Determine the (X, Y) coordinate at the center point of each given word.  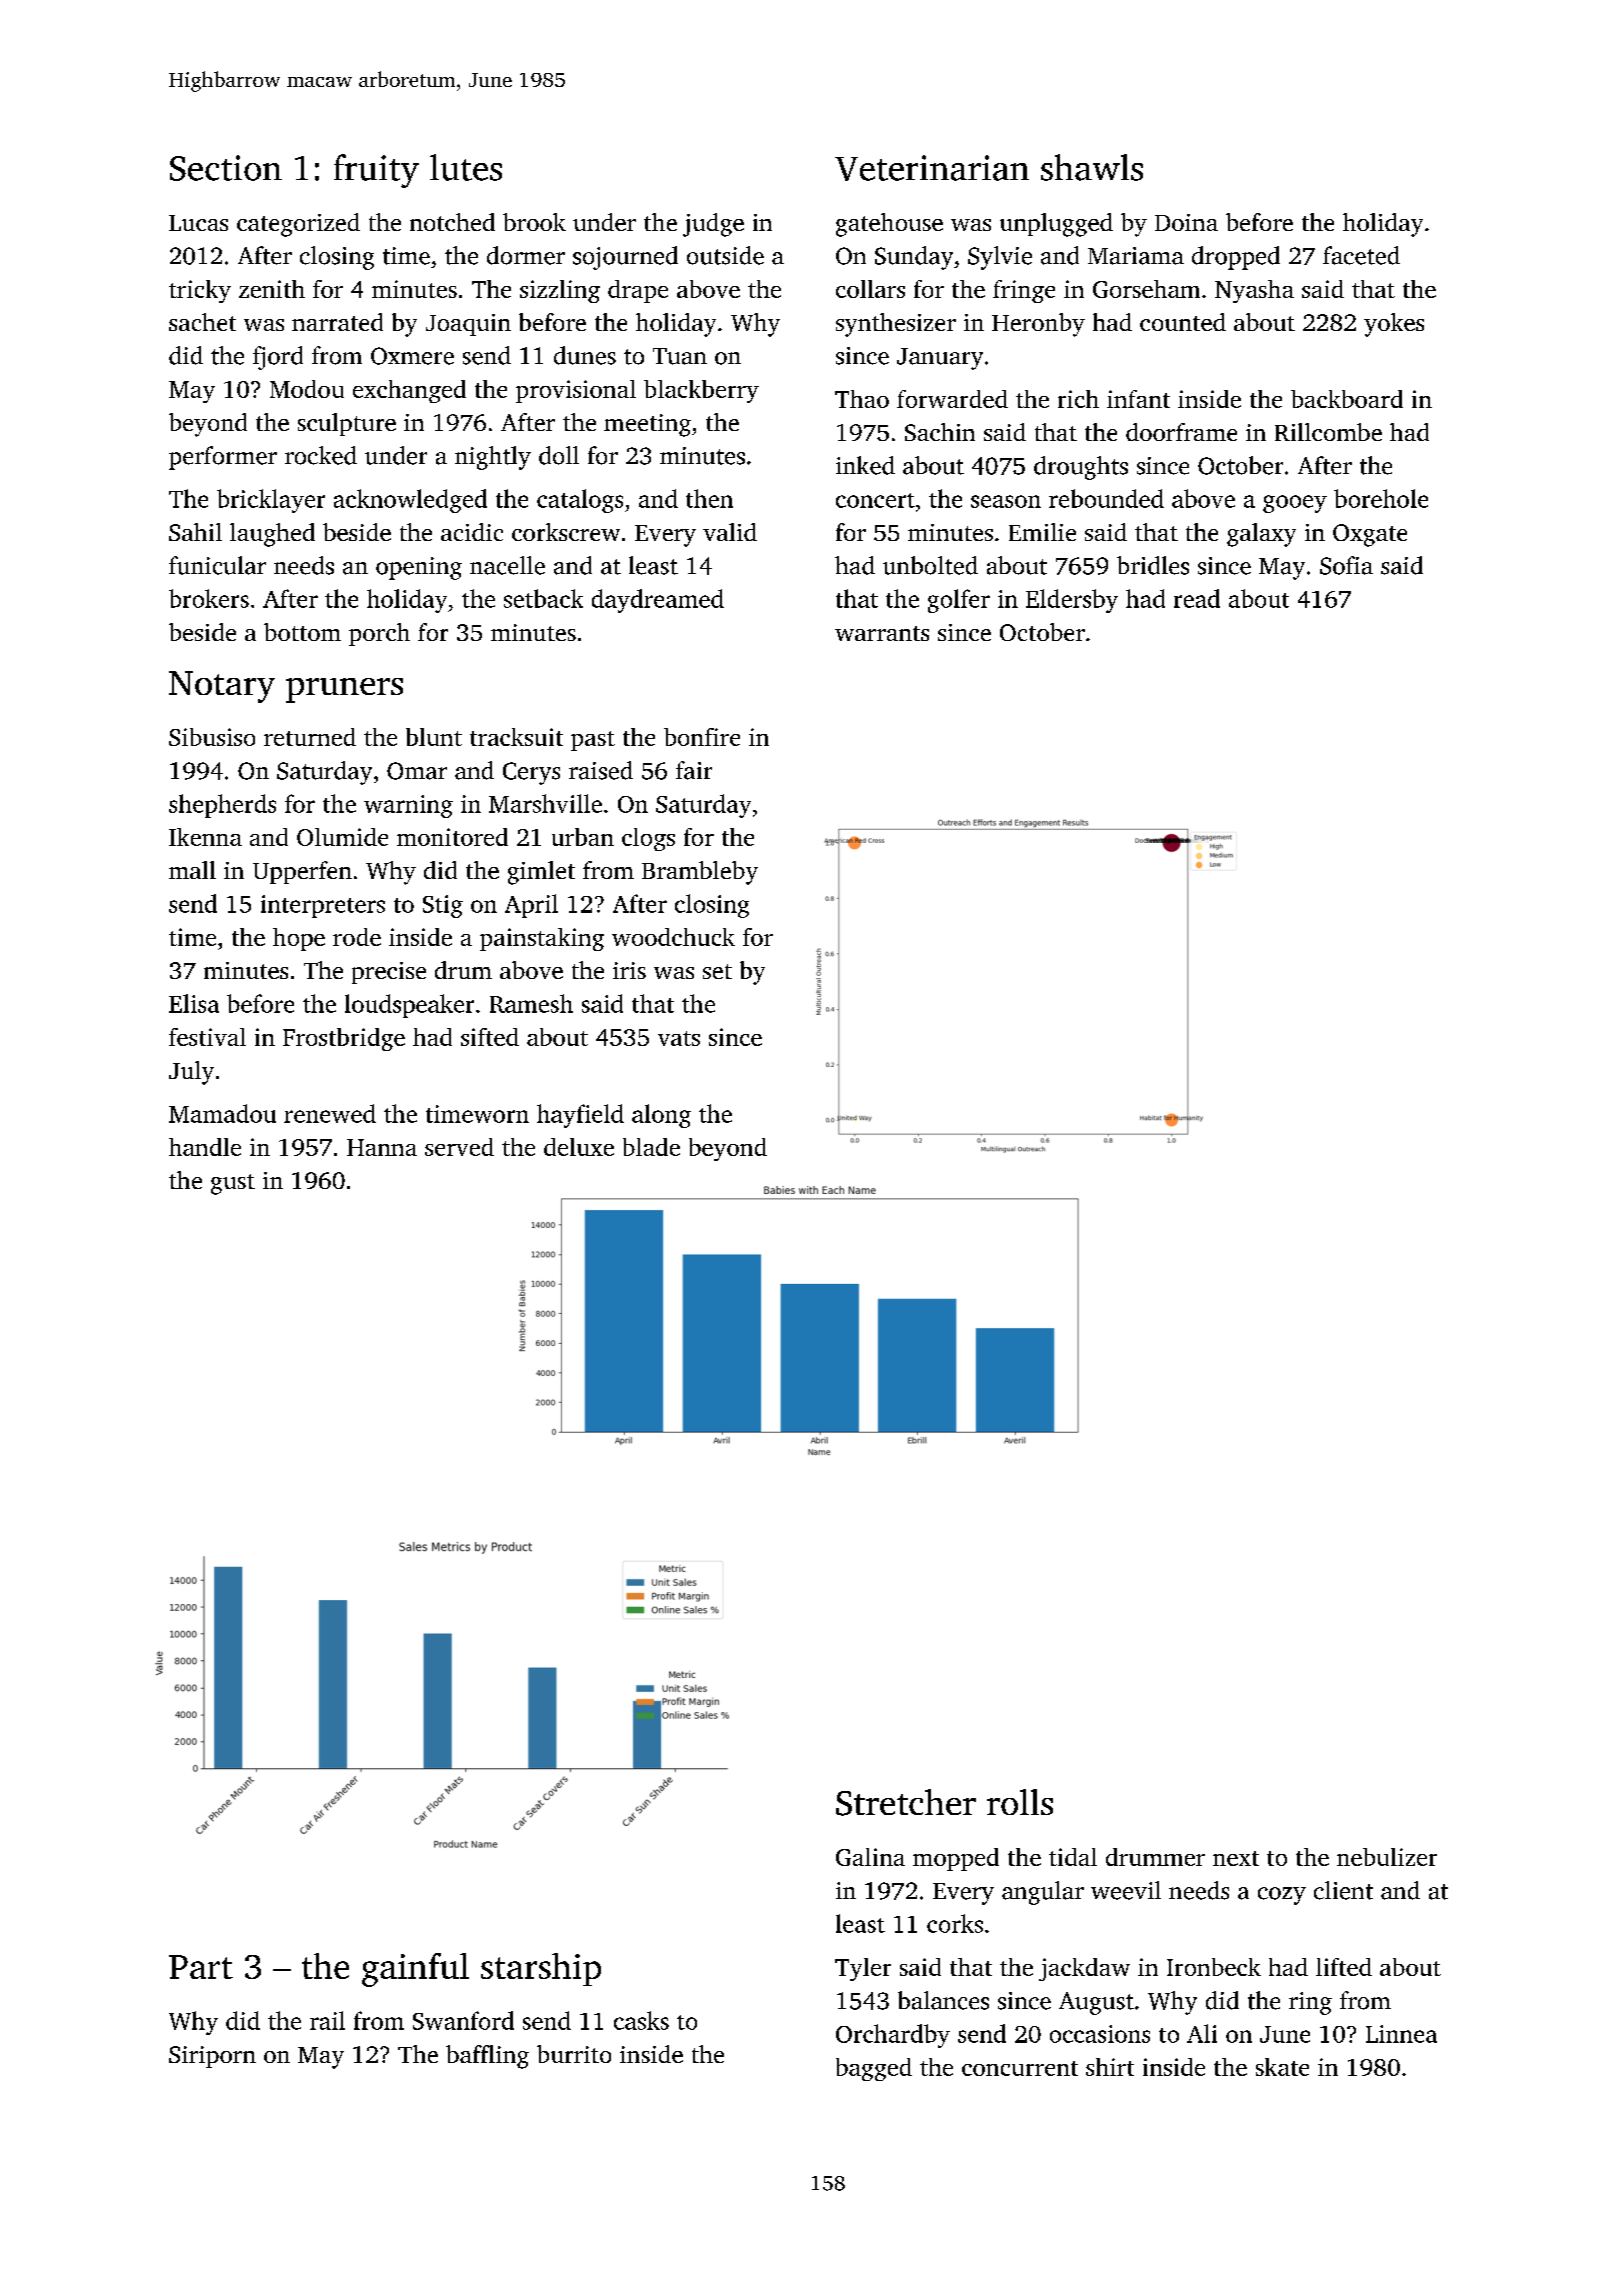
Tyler (863, 1969)
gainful (415, 1970)
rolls (1020, 1802)
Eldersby (1072, 601)
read (1197, 598)
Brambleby (700, 873)
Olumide (342, 837)
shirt (1110, 2067)
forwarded (952, 399)
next (1236, 1858)
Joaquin (468, 325)
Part (201, 1967)
